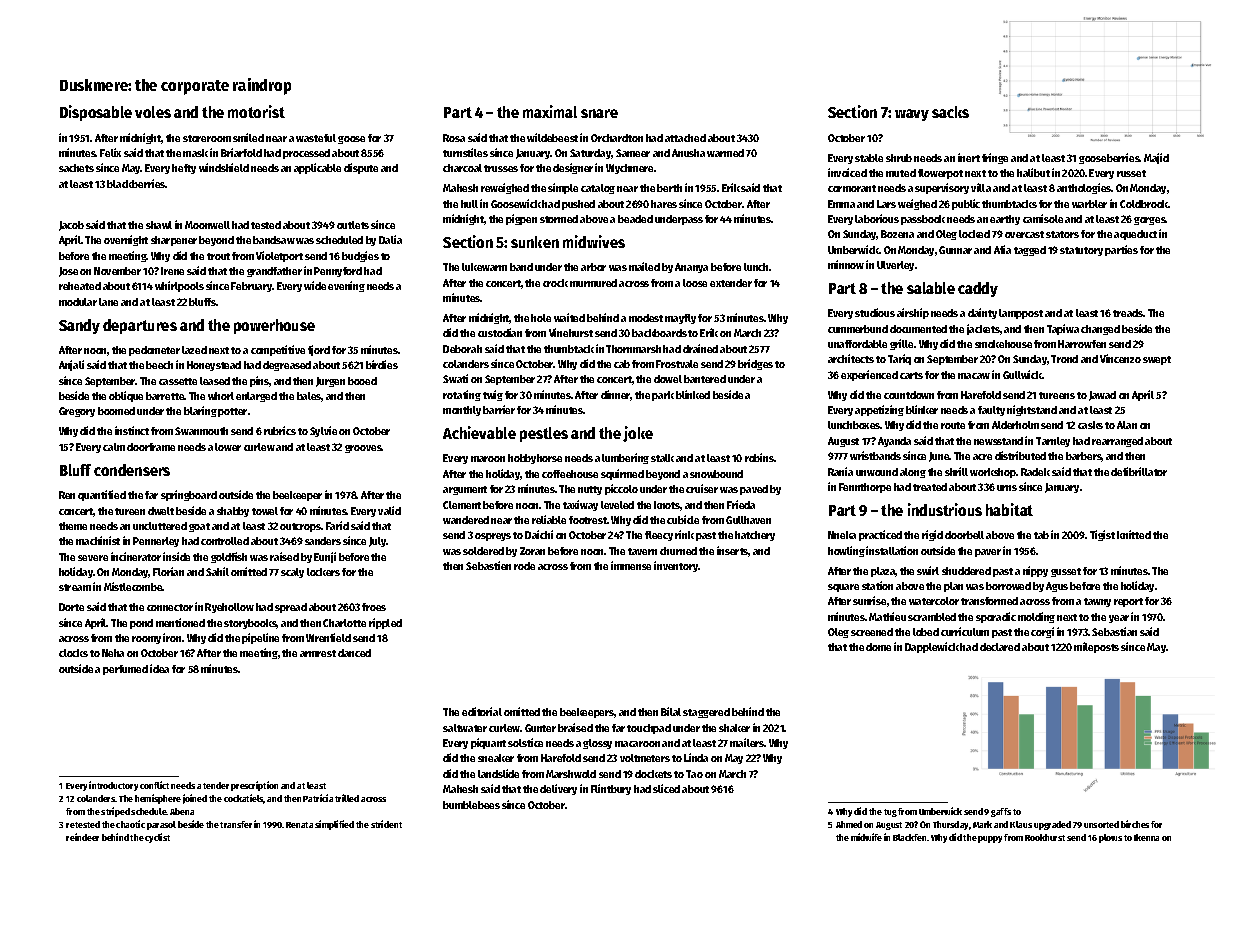 The image size is (1233, 952). What do you see at coordinates (469, 204) in the screenshot?
I see `hull` at bounding box center [469, 204].
